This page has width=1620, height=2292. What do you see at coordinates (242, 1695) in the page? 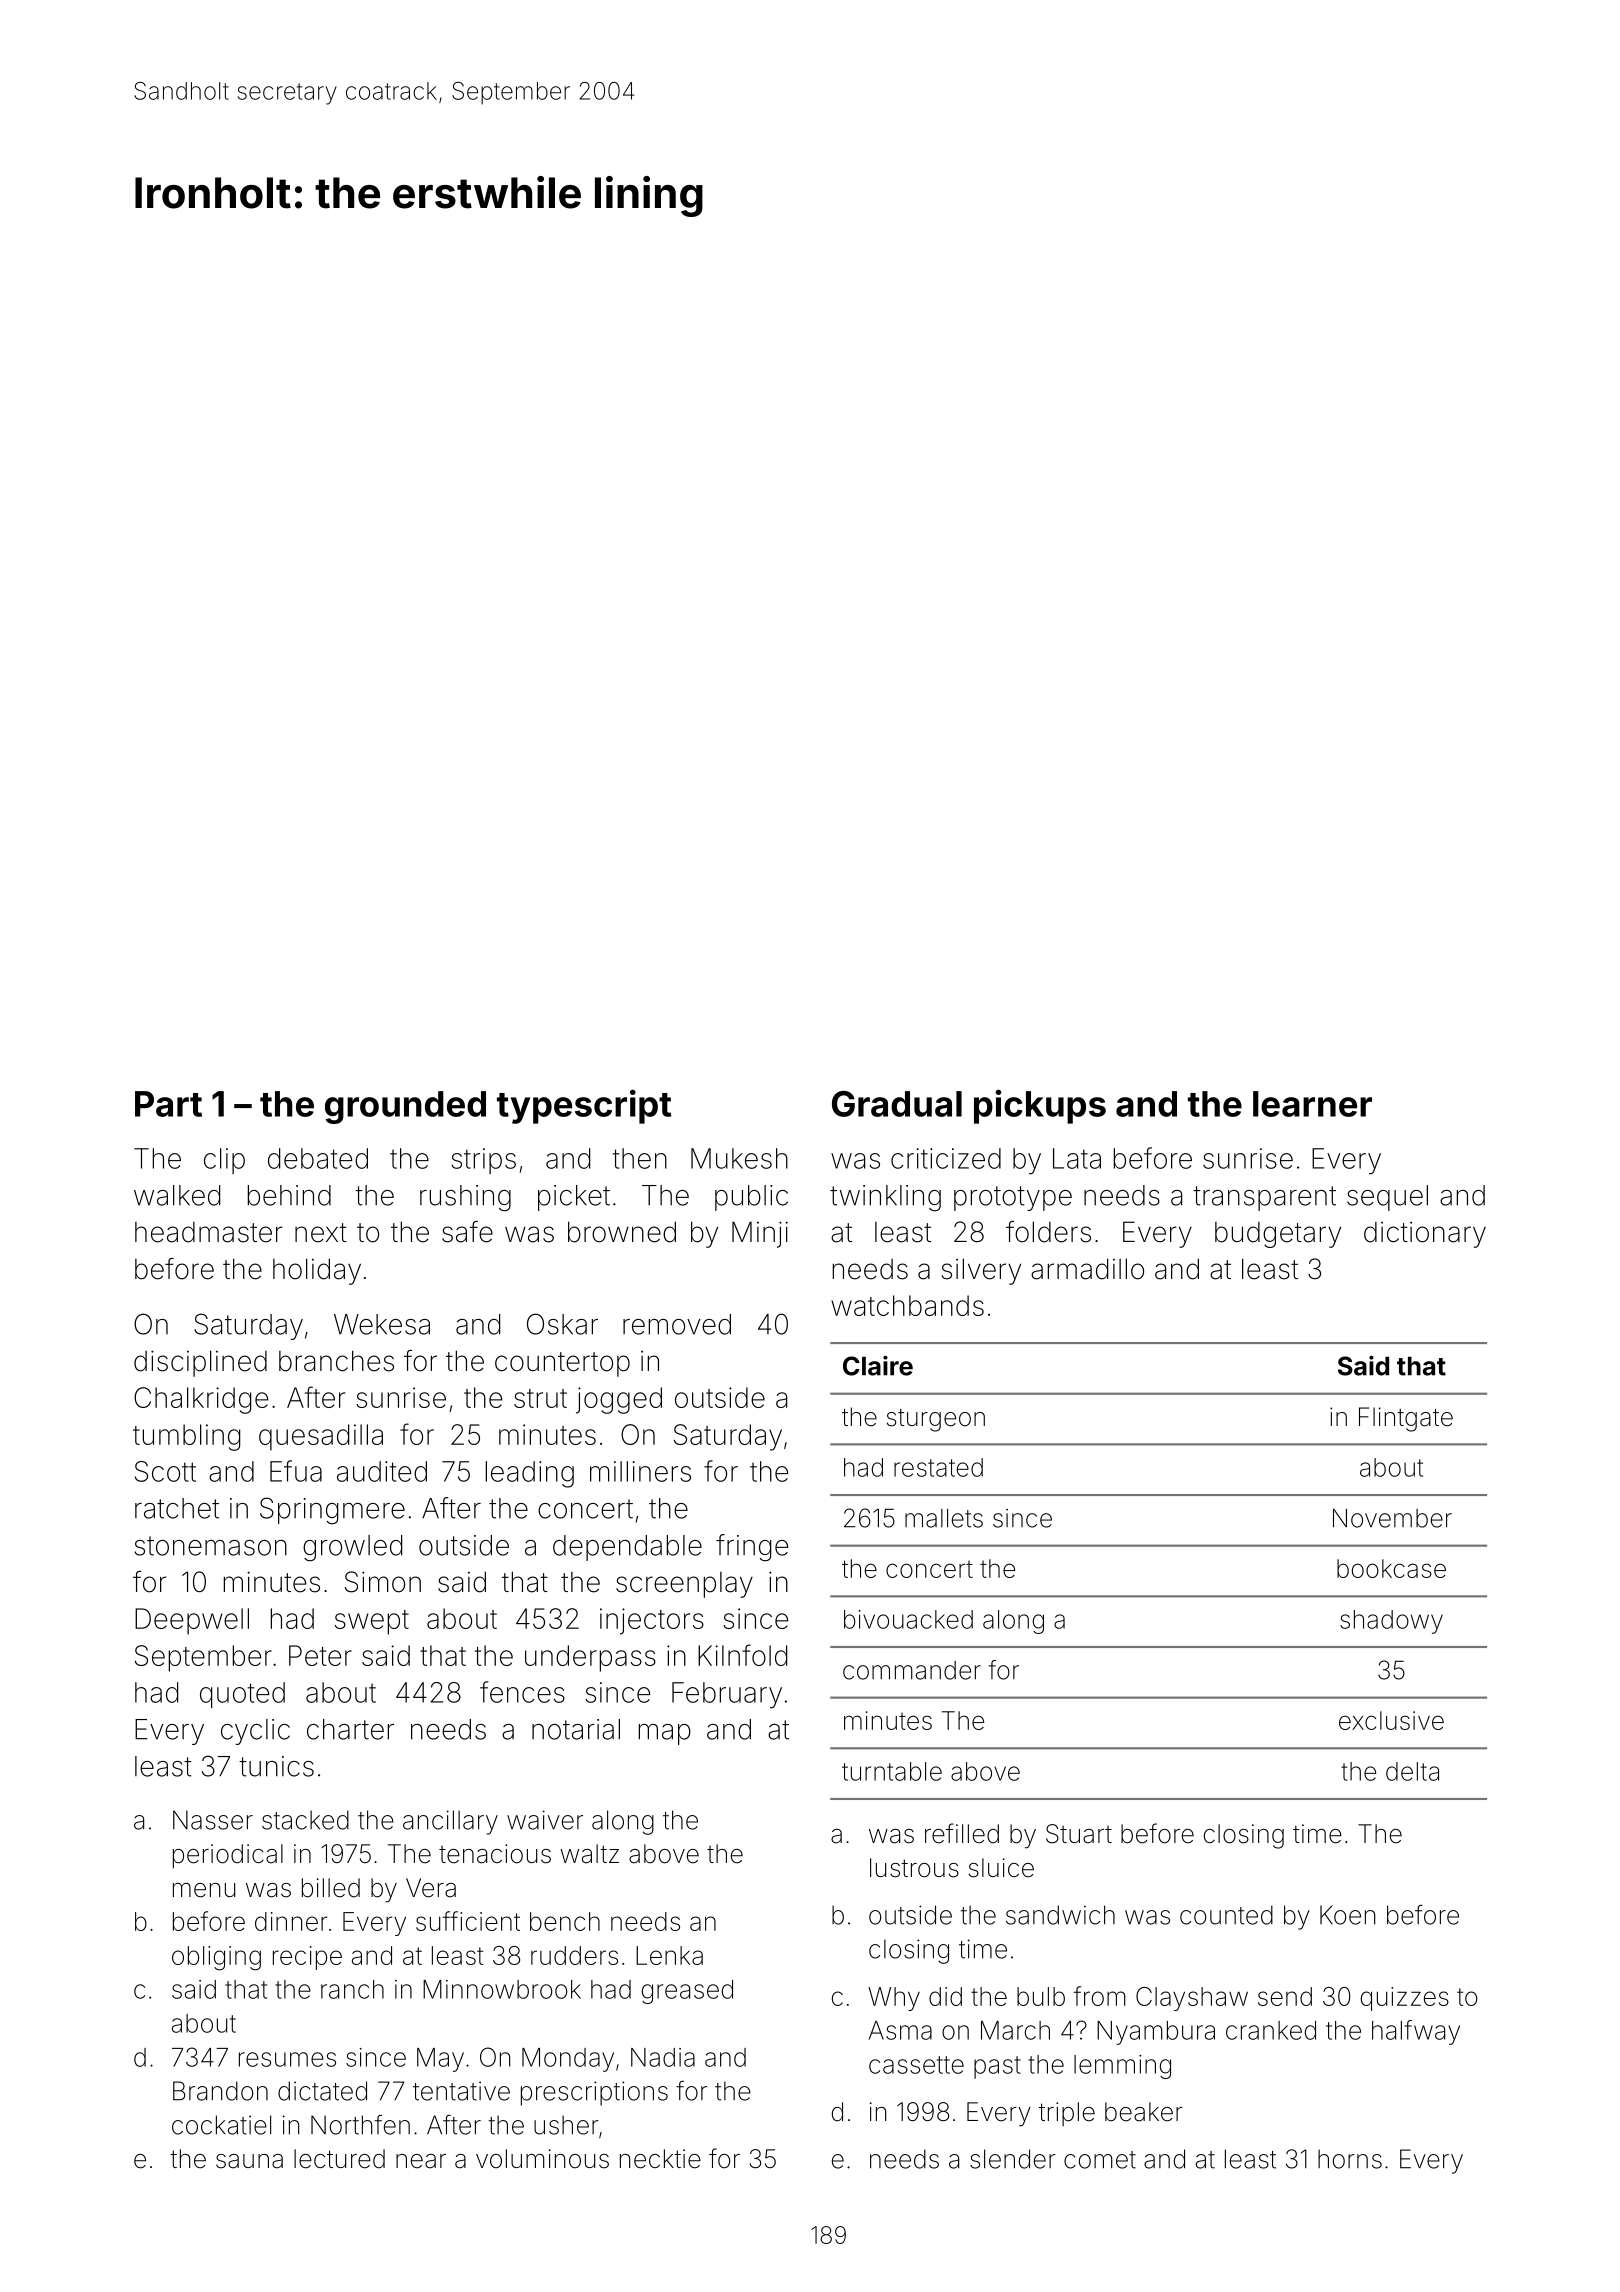
I see `quoted` at bounding box center [242, 1695].
